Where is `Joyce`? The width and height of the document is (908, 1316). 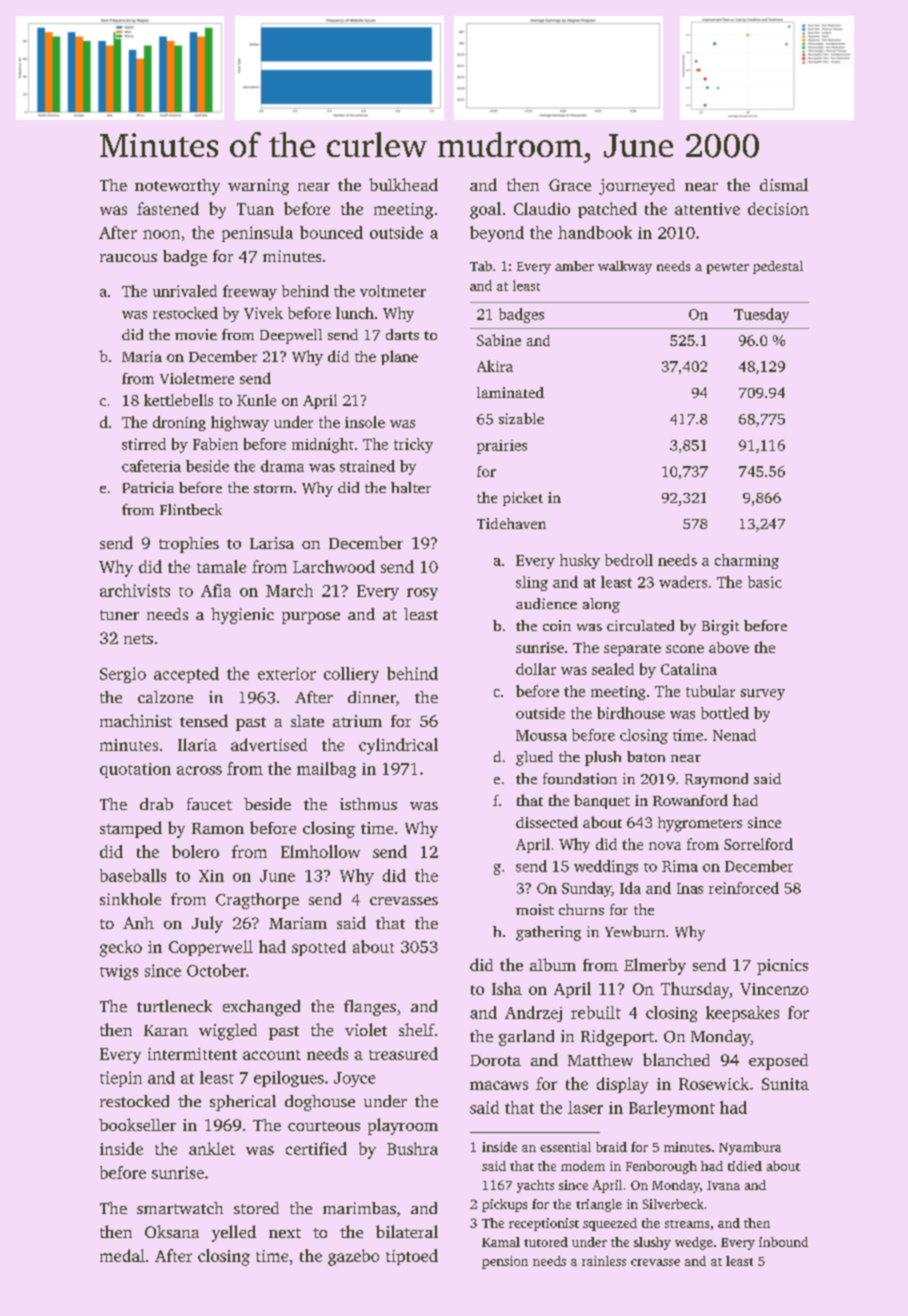 Joyce is located at coordinates (354, 1079).
